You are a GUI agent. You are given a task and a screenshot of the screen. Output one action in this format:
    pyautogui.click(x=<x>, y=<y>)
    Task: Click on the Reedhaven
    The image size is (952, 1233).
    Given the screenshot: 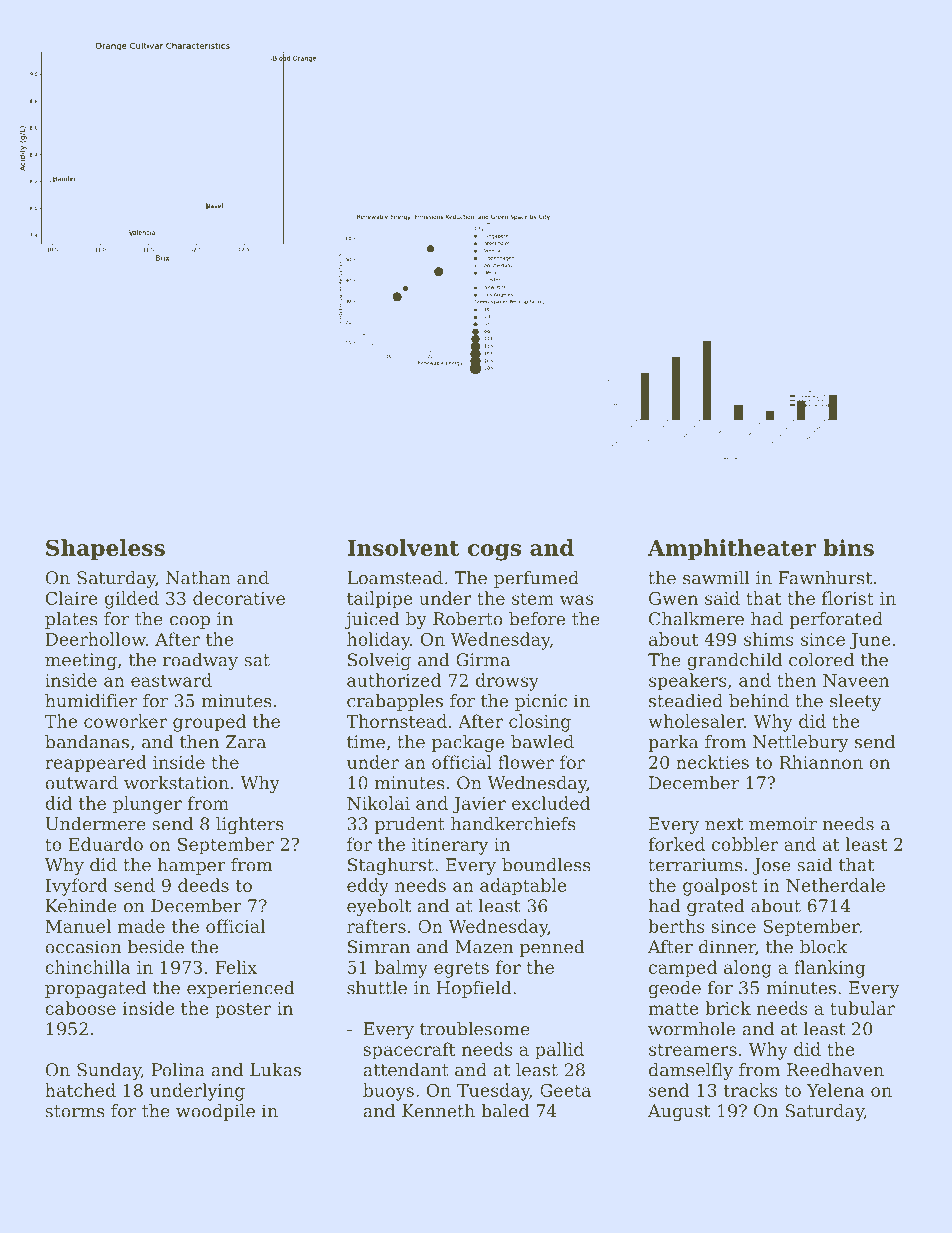 What is the action you would take?
    pyautogui.click(x=835, y=1070)
